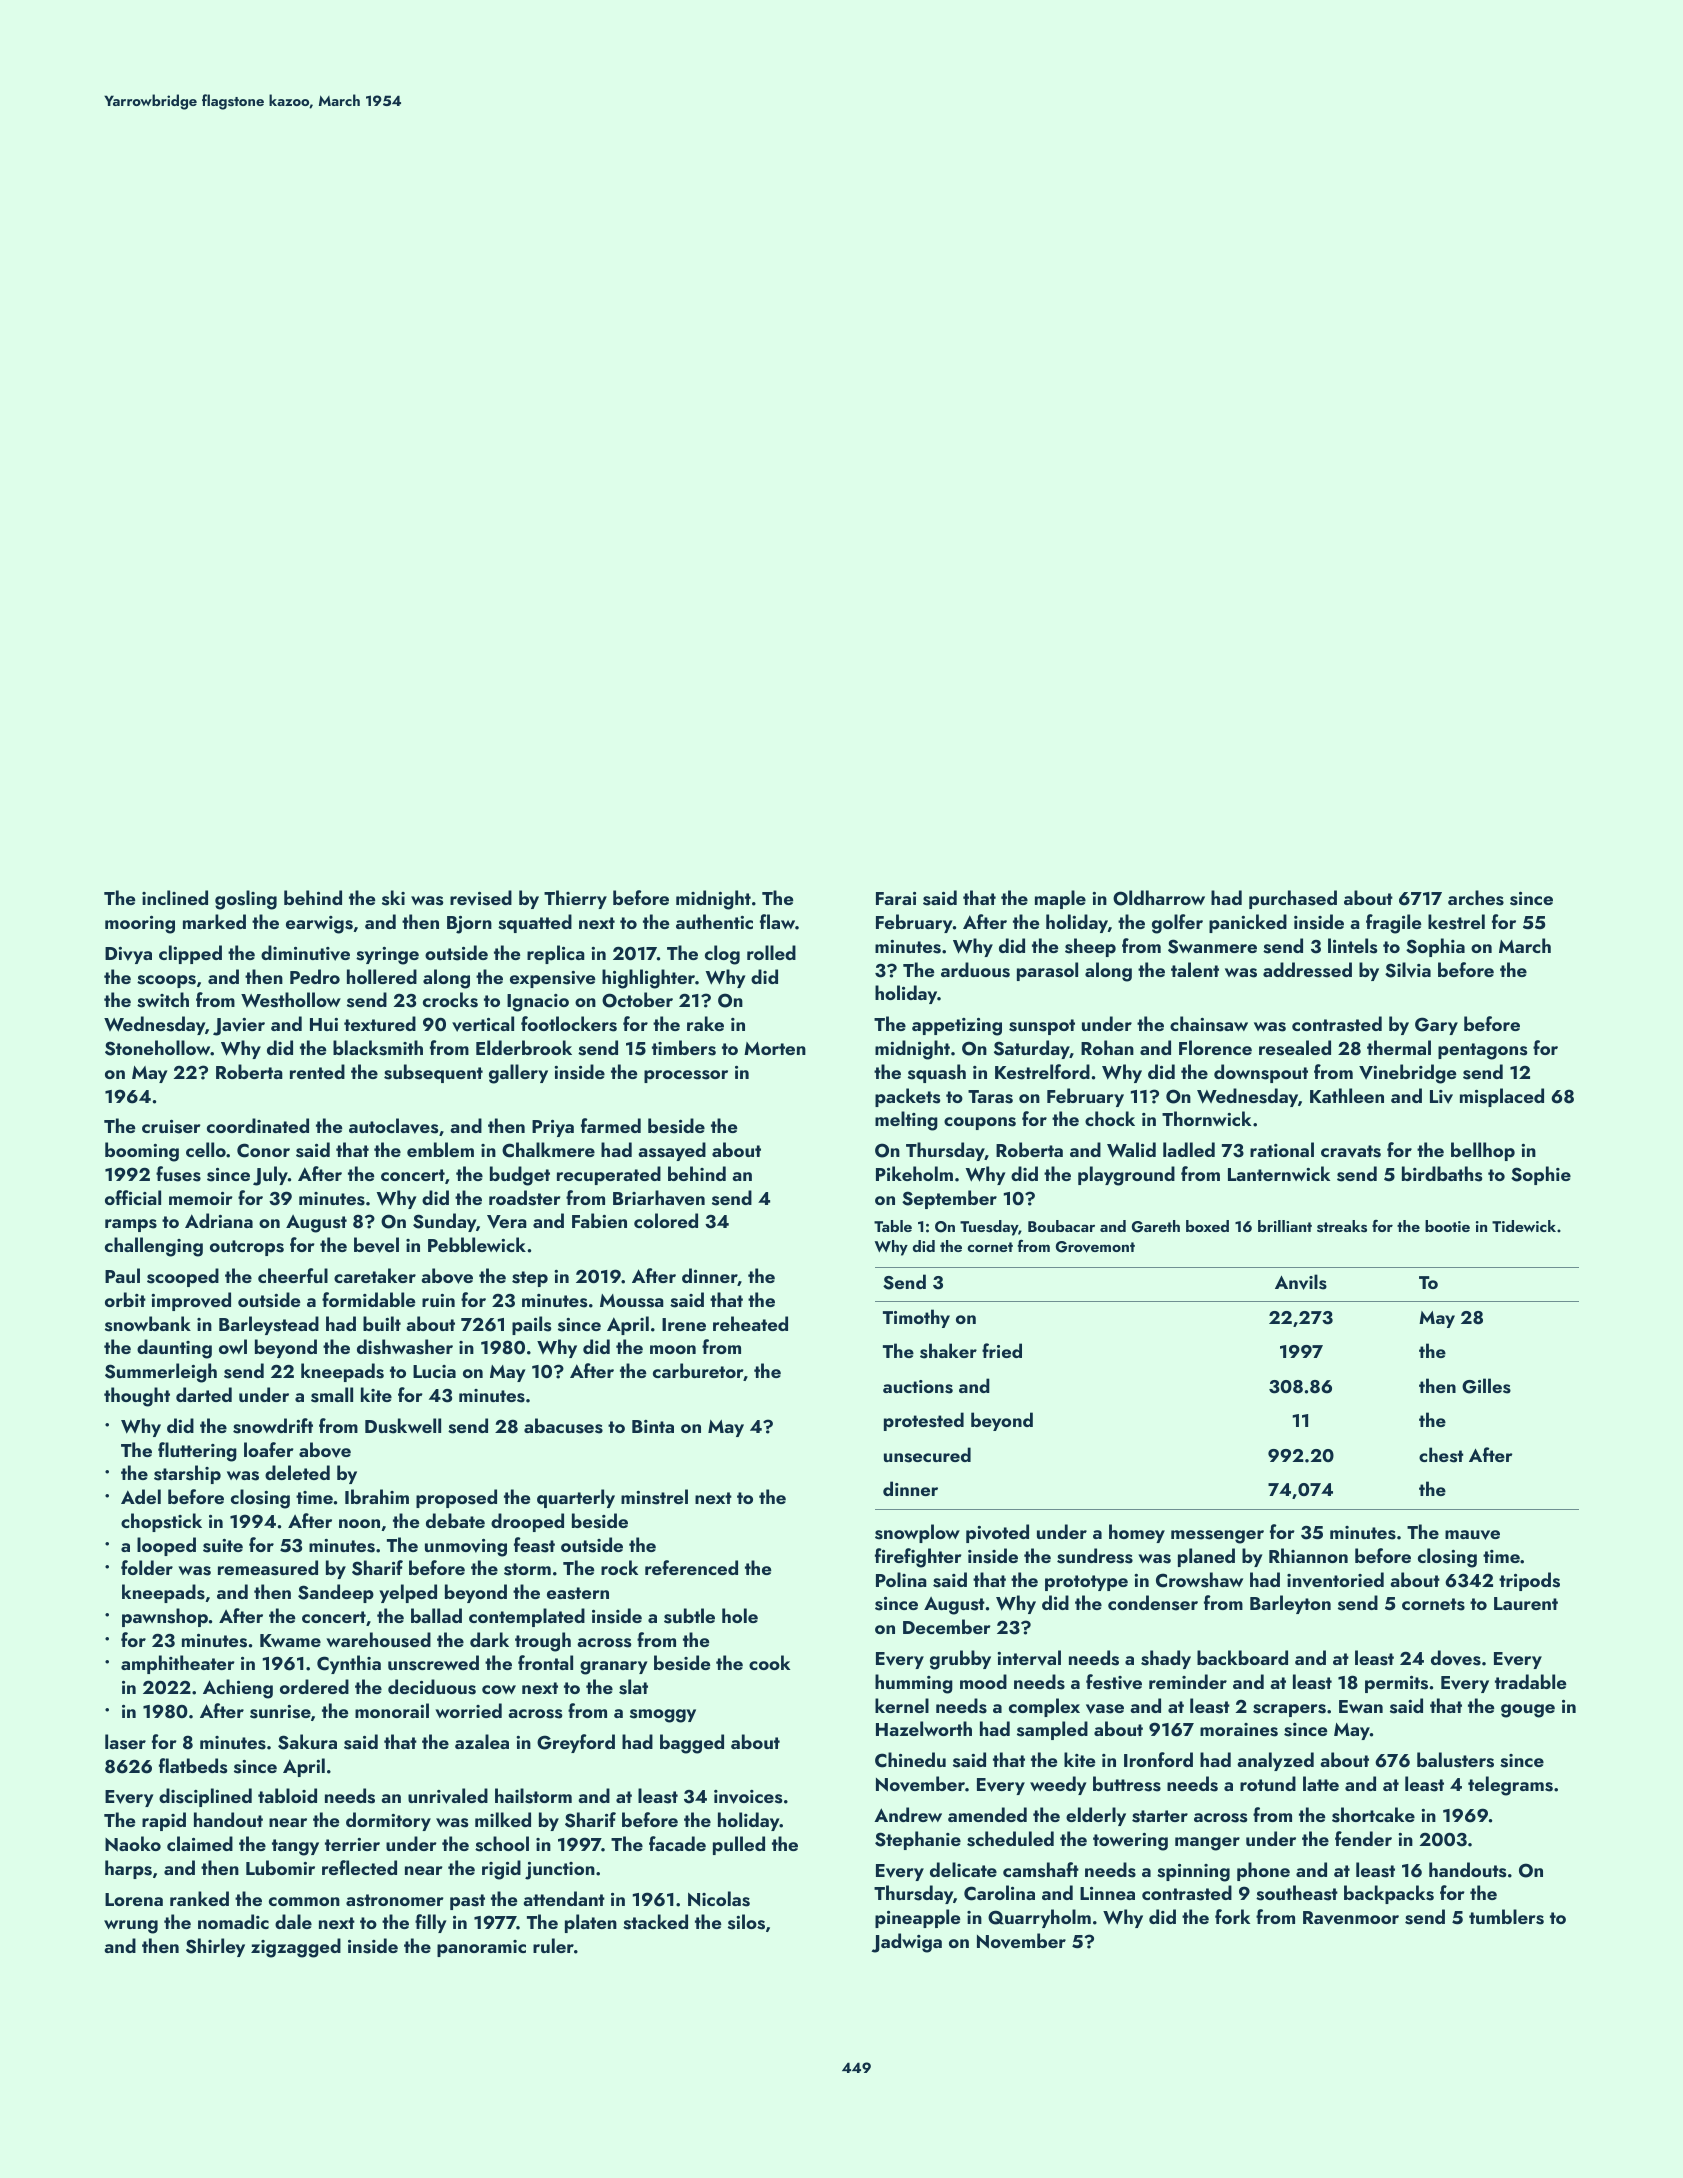 This screenshot has width=1683, height=2178. I want to click on Stonehollow, so click(158, 1048).
